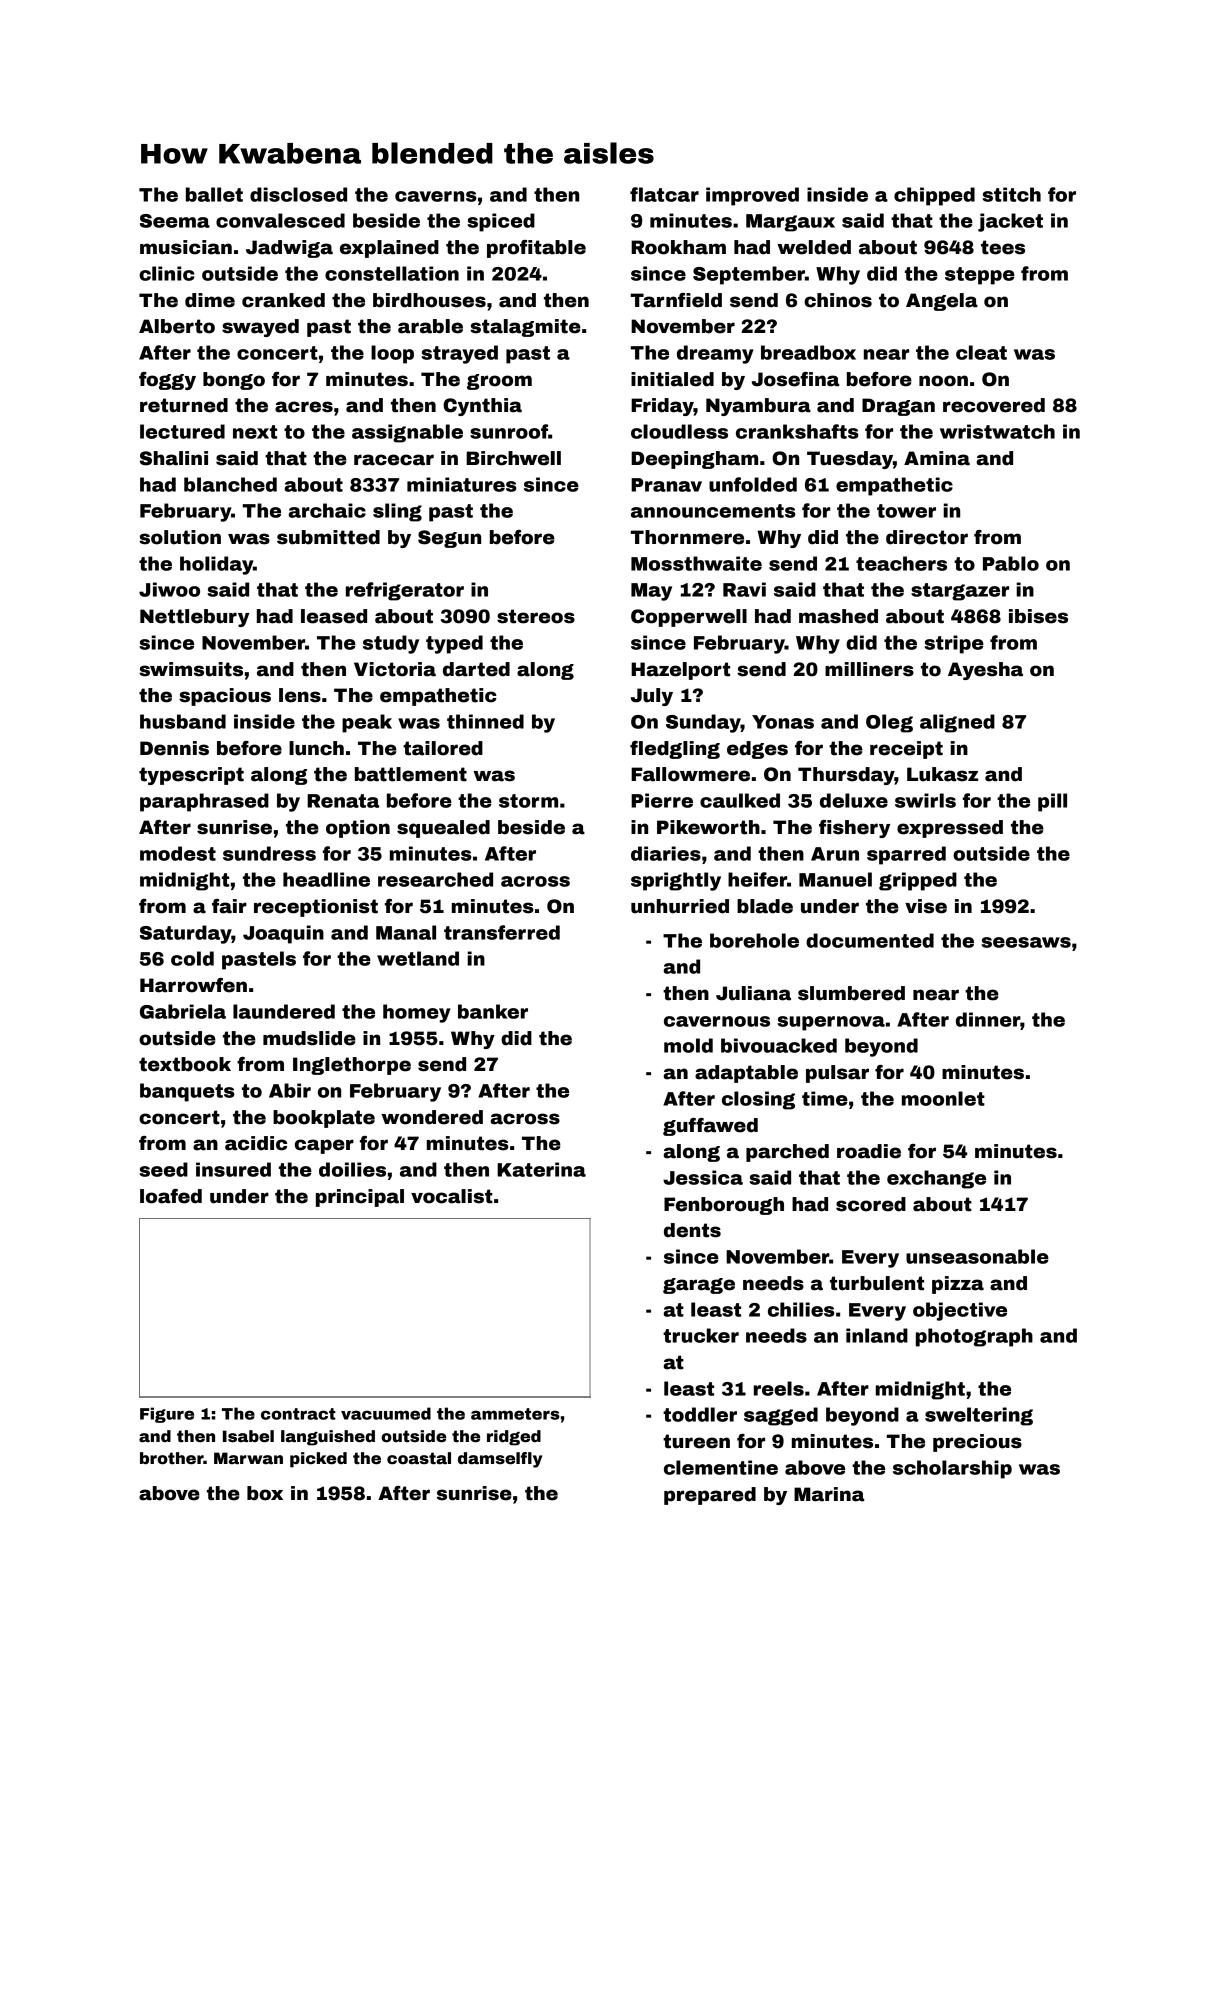 Image resolution: width=1221 pixels, height=2012 pixels. I want to click on blanched, so click(230, 484).
